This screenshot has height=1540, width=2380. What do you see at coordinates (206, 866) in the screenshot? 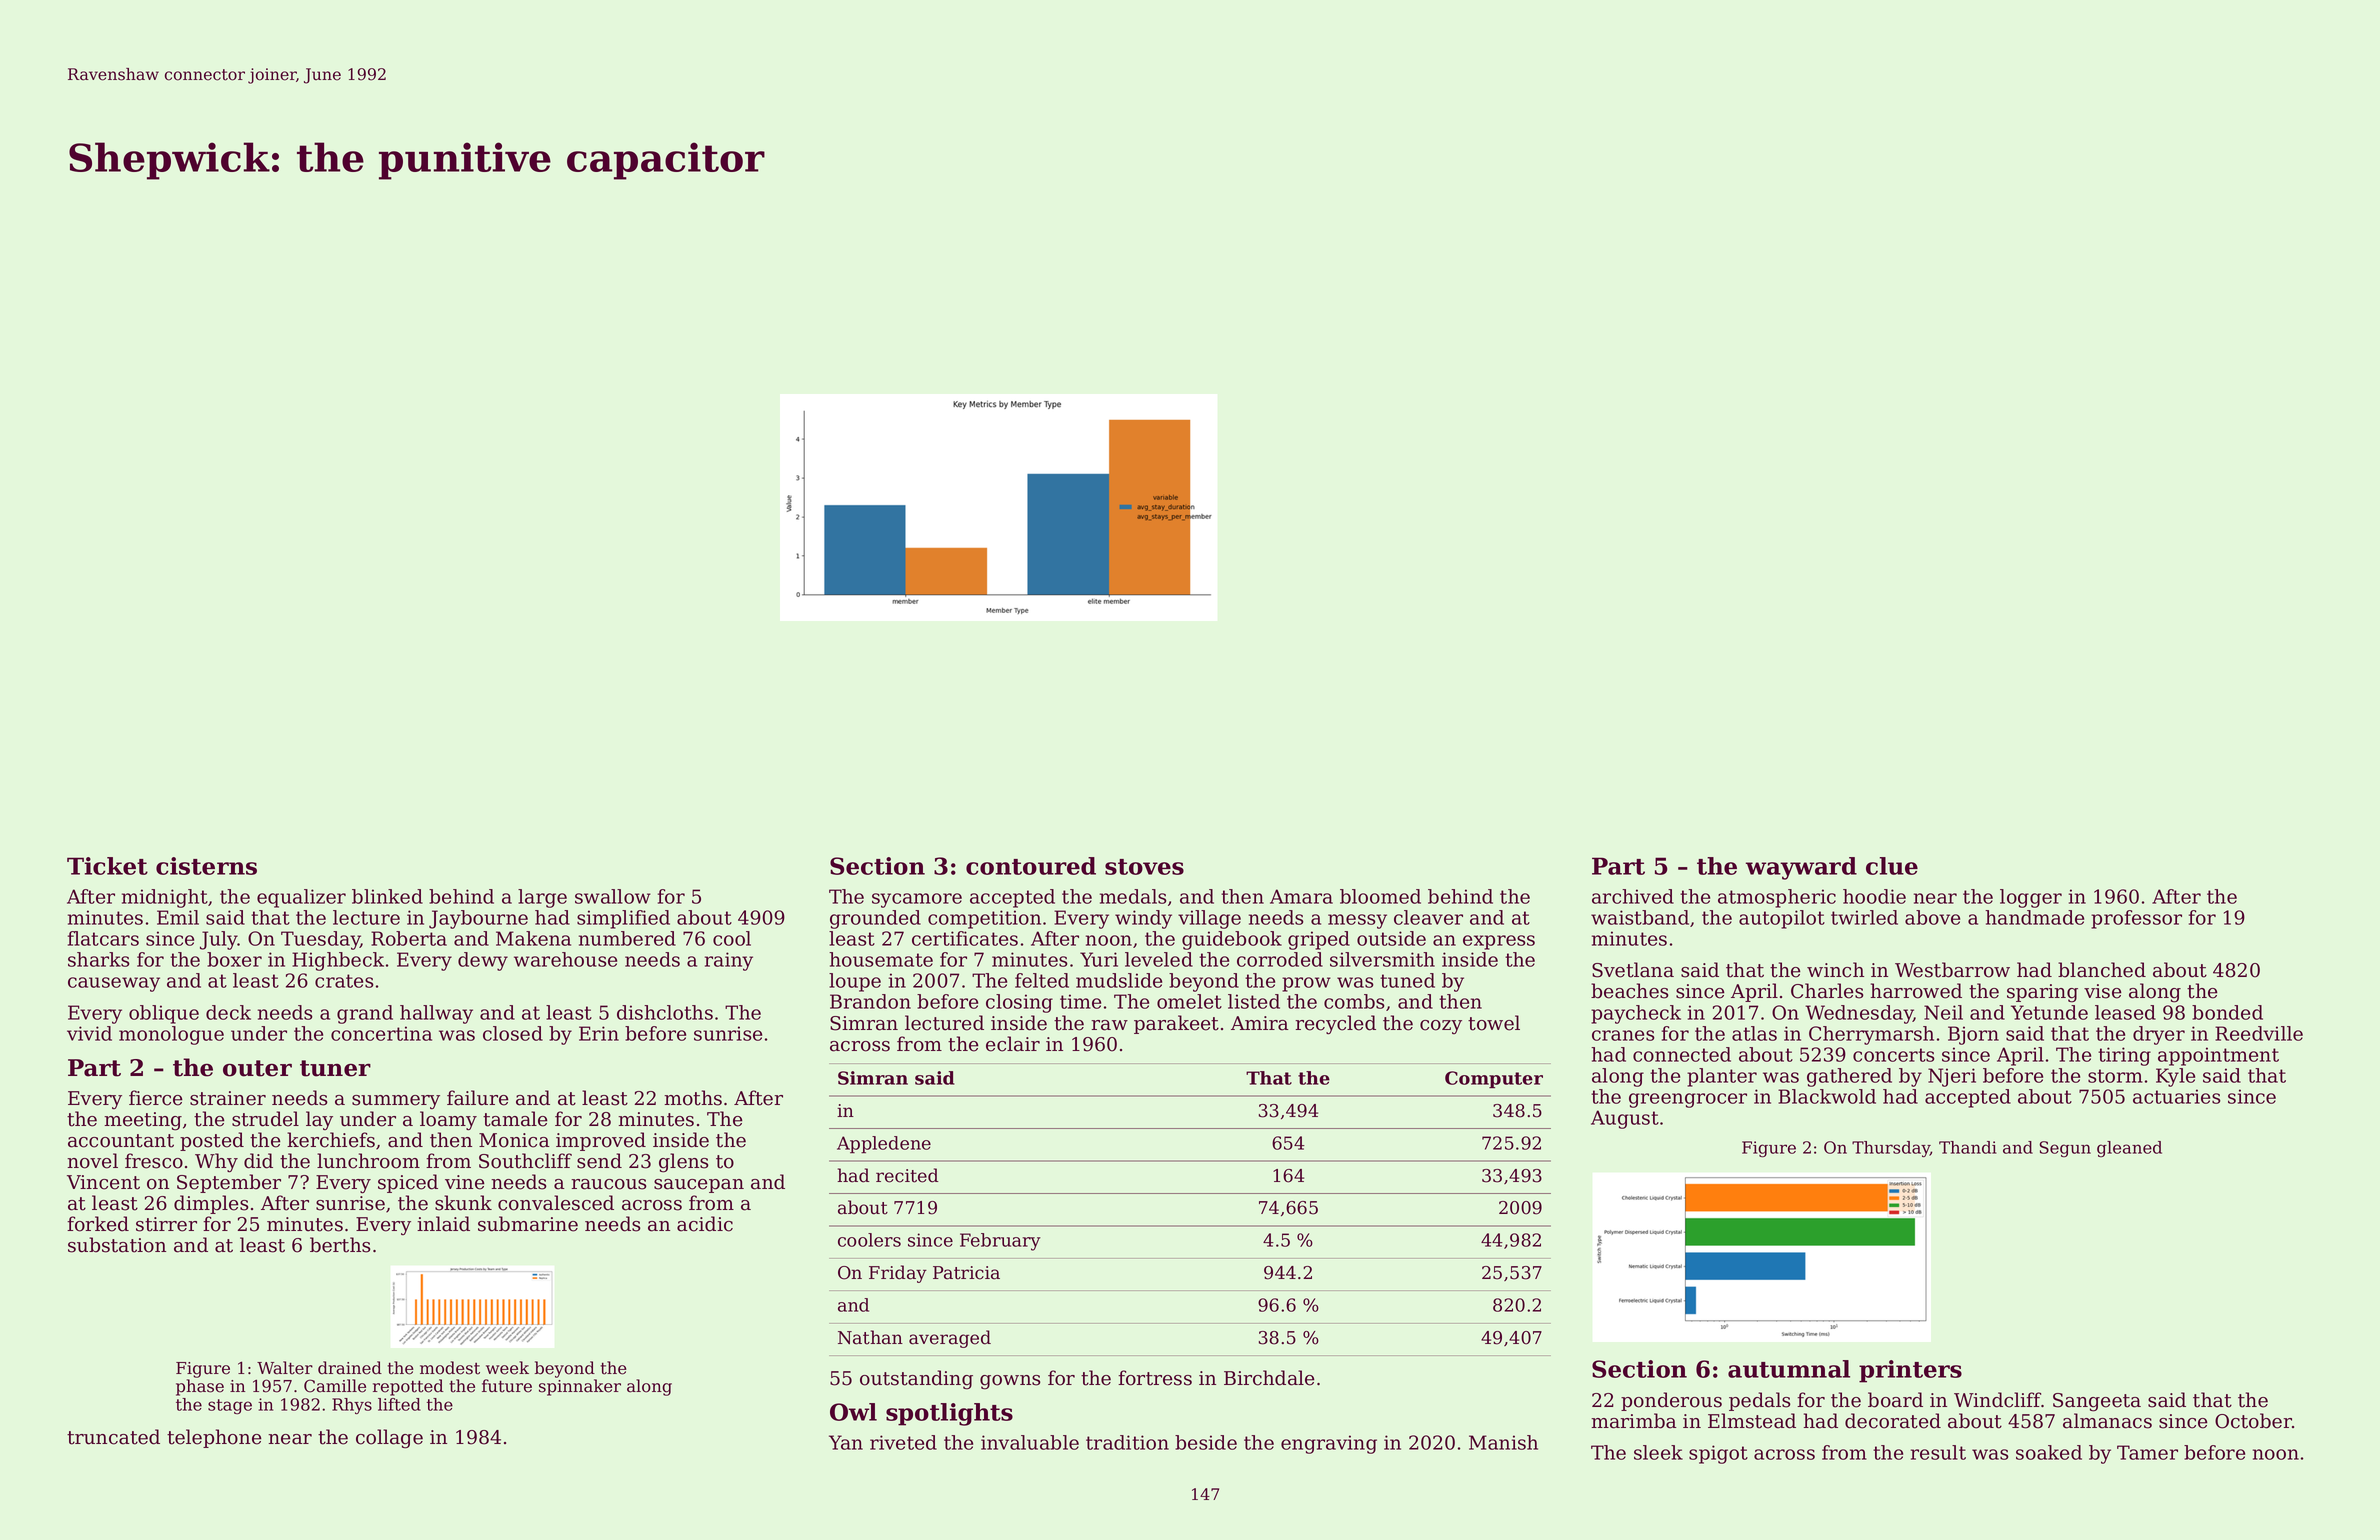
I see `cisterns` at bounding box center [206, 866].
